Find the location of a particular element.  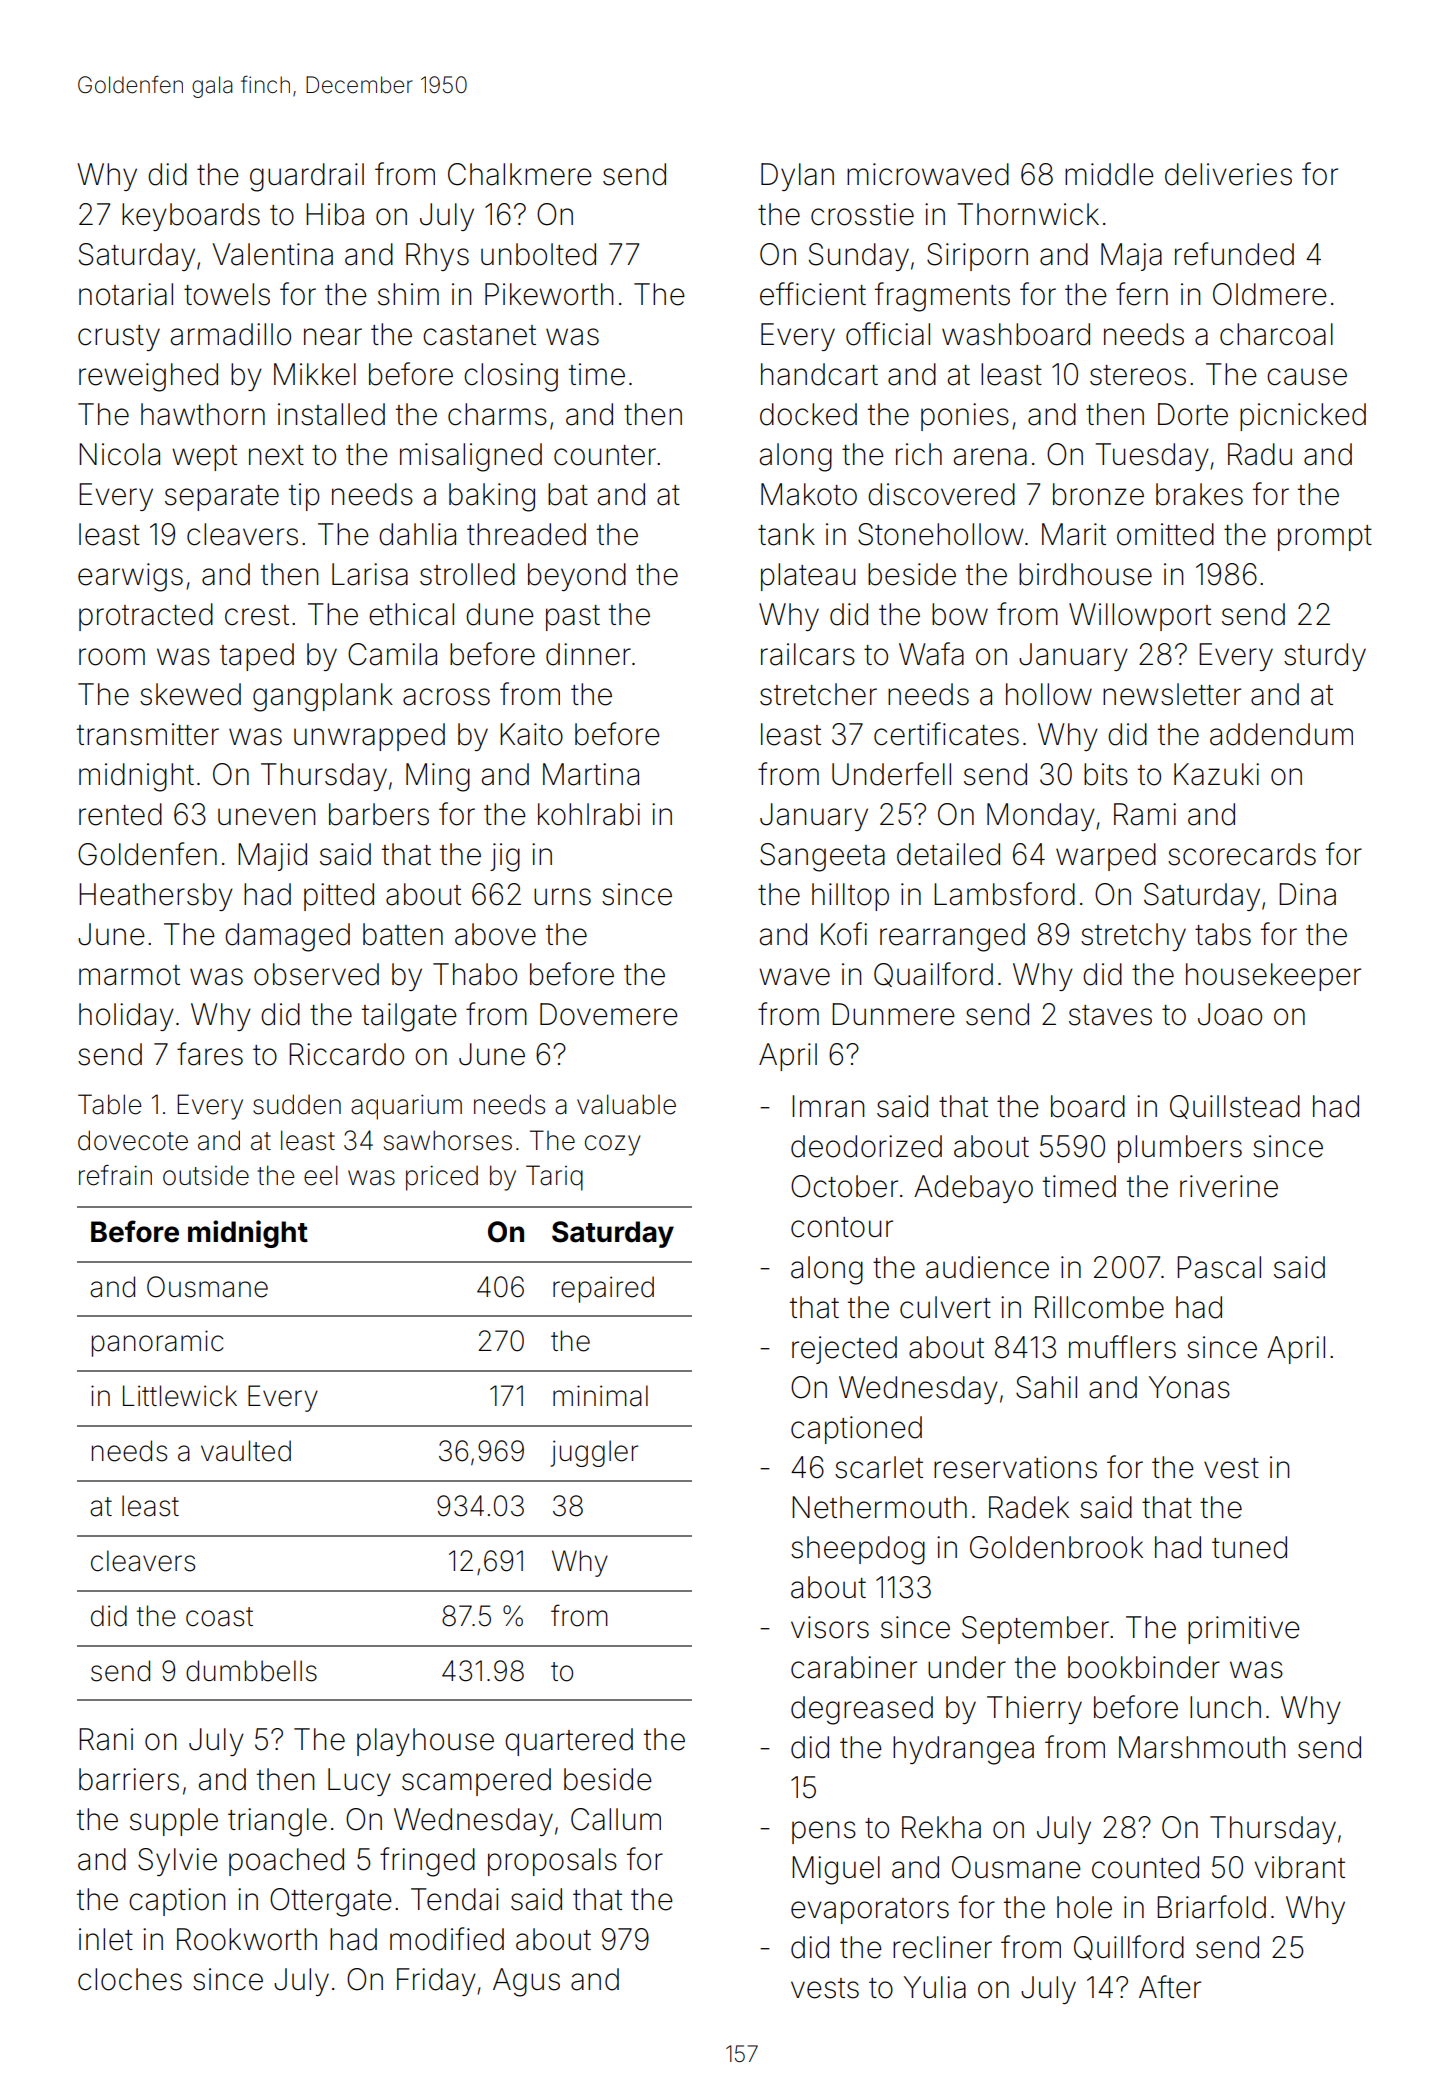

Tariq is located at coordinates (554, 1178).
